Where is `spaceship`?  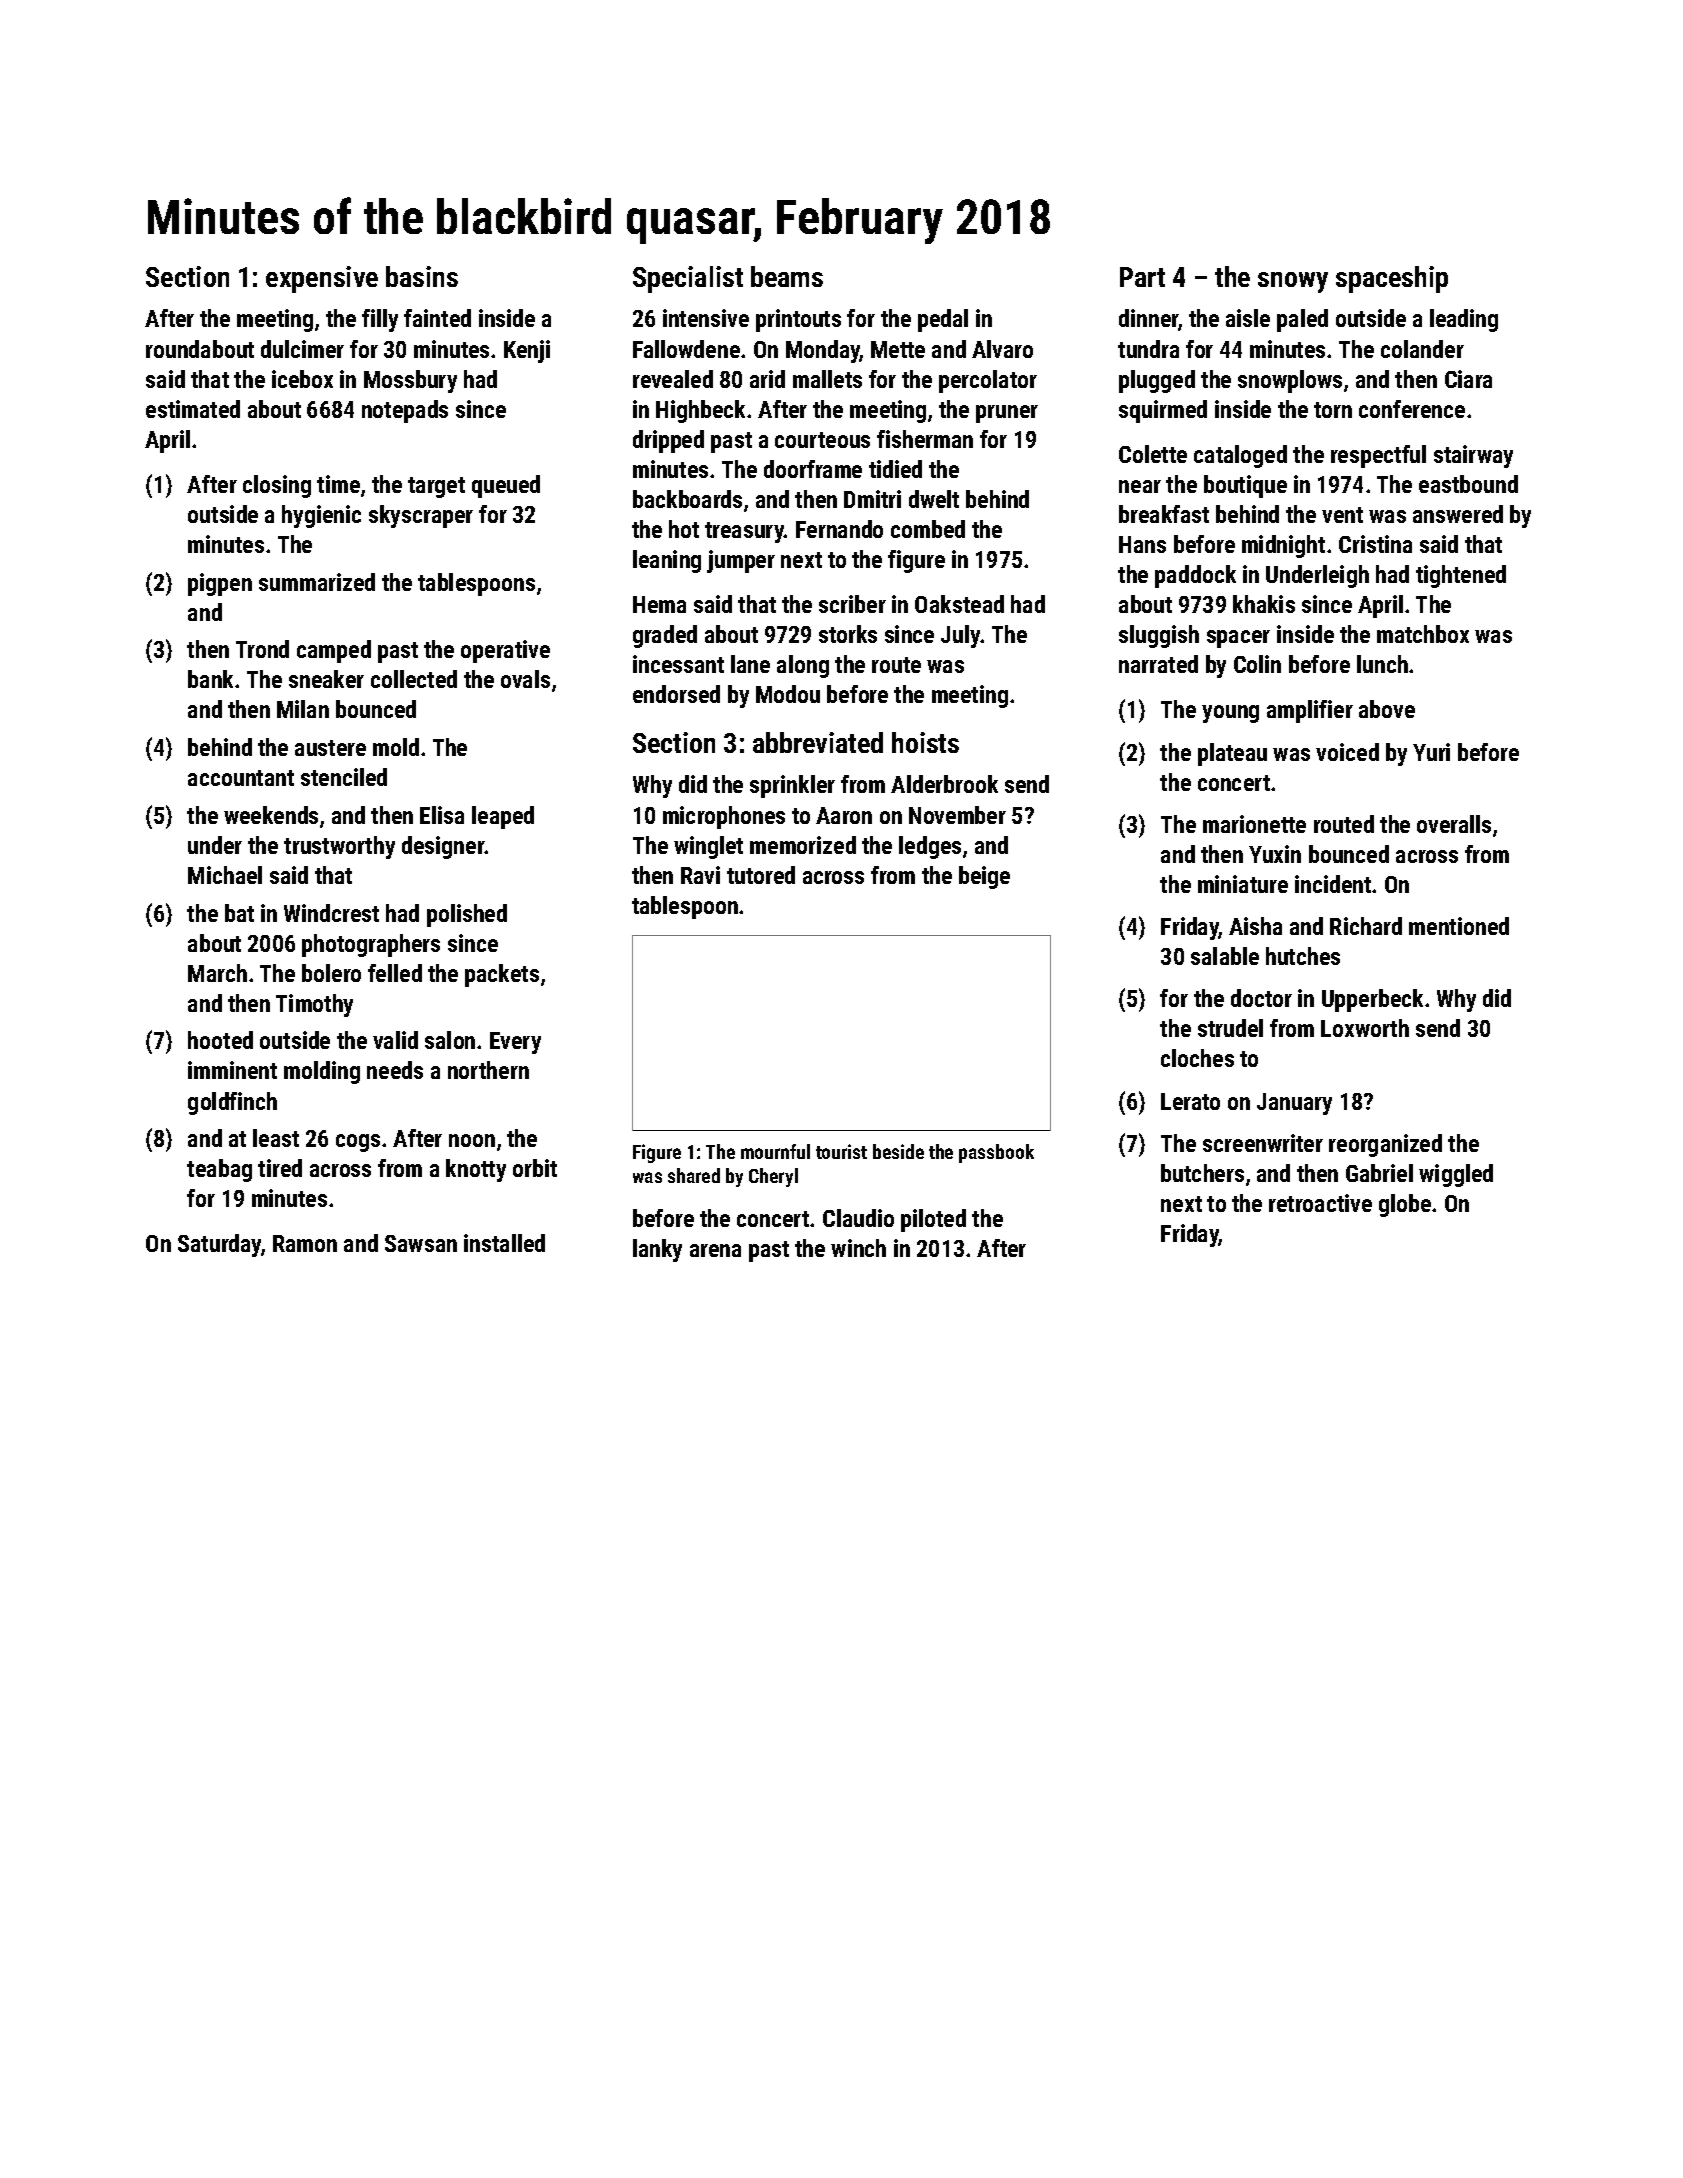
spaceship is located at coordinates (1392, 279).
